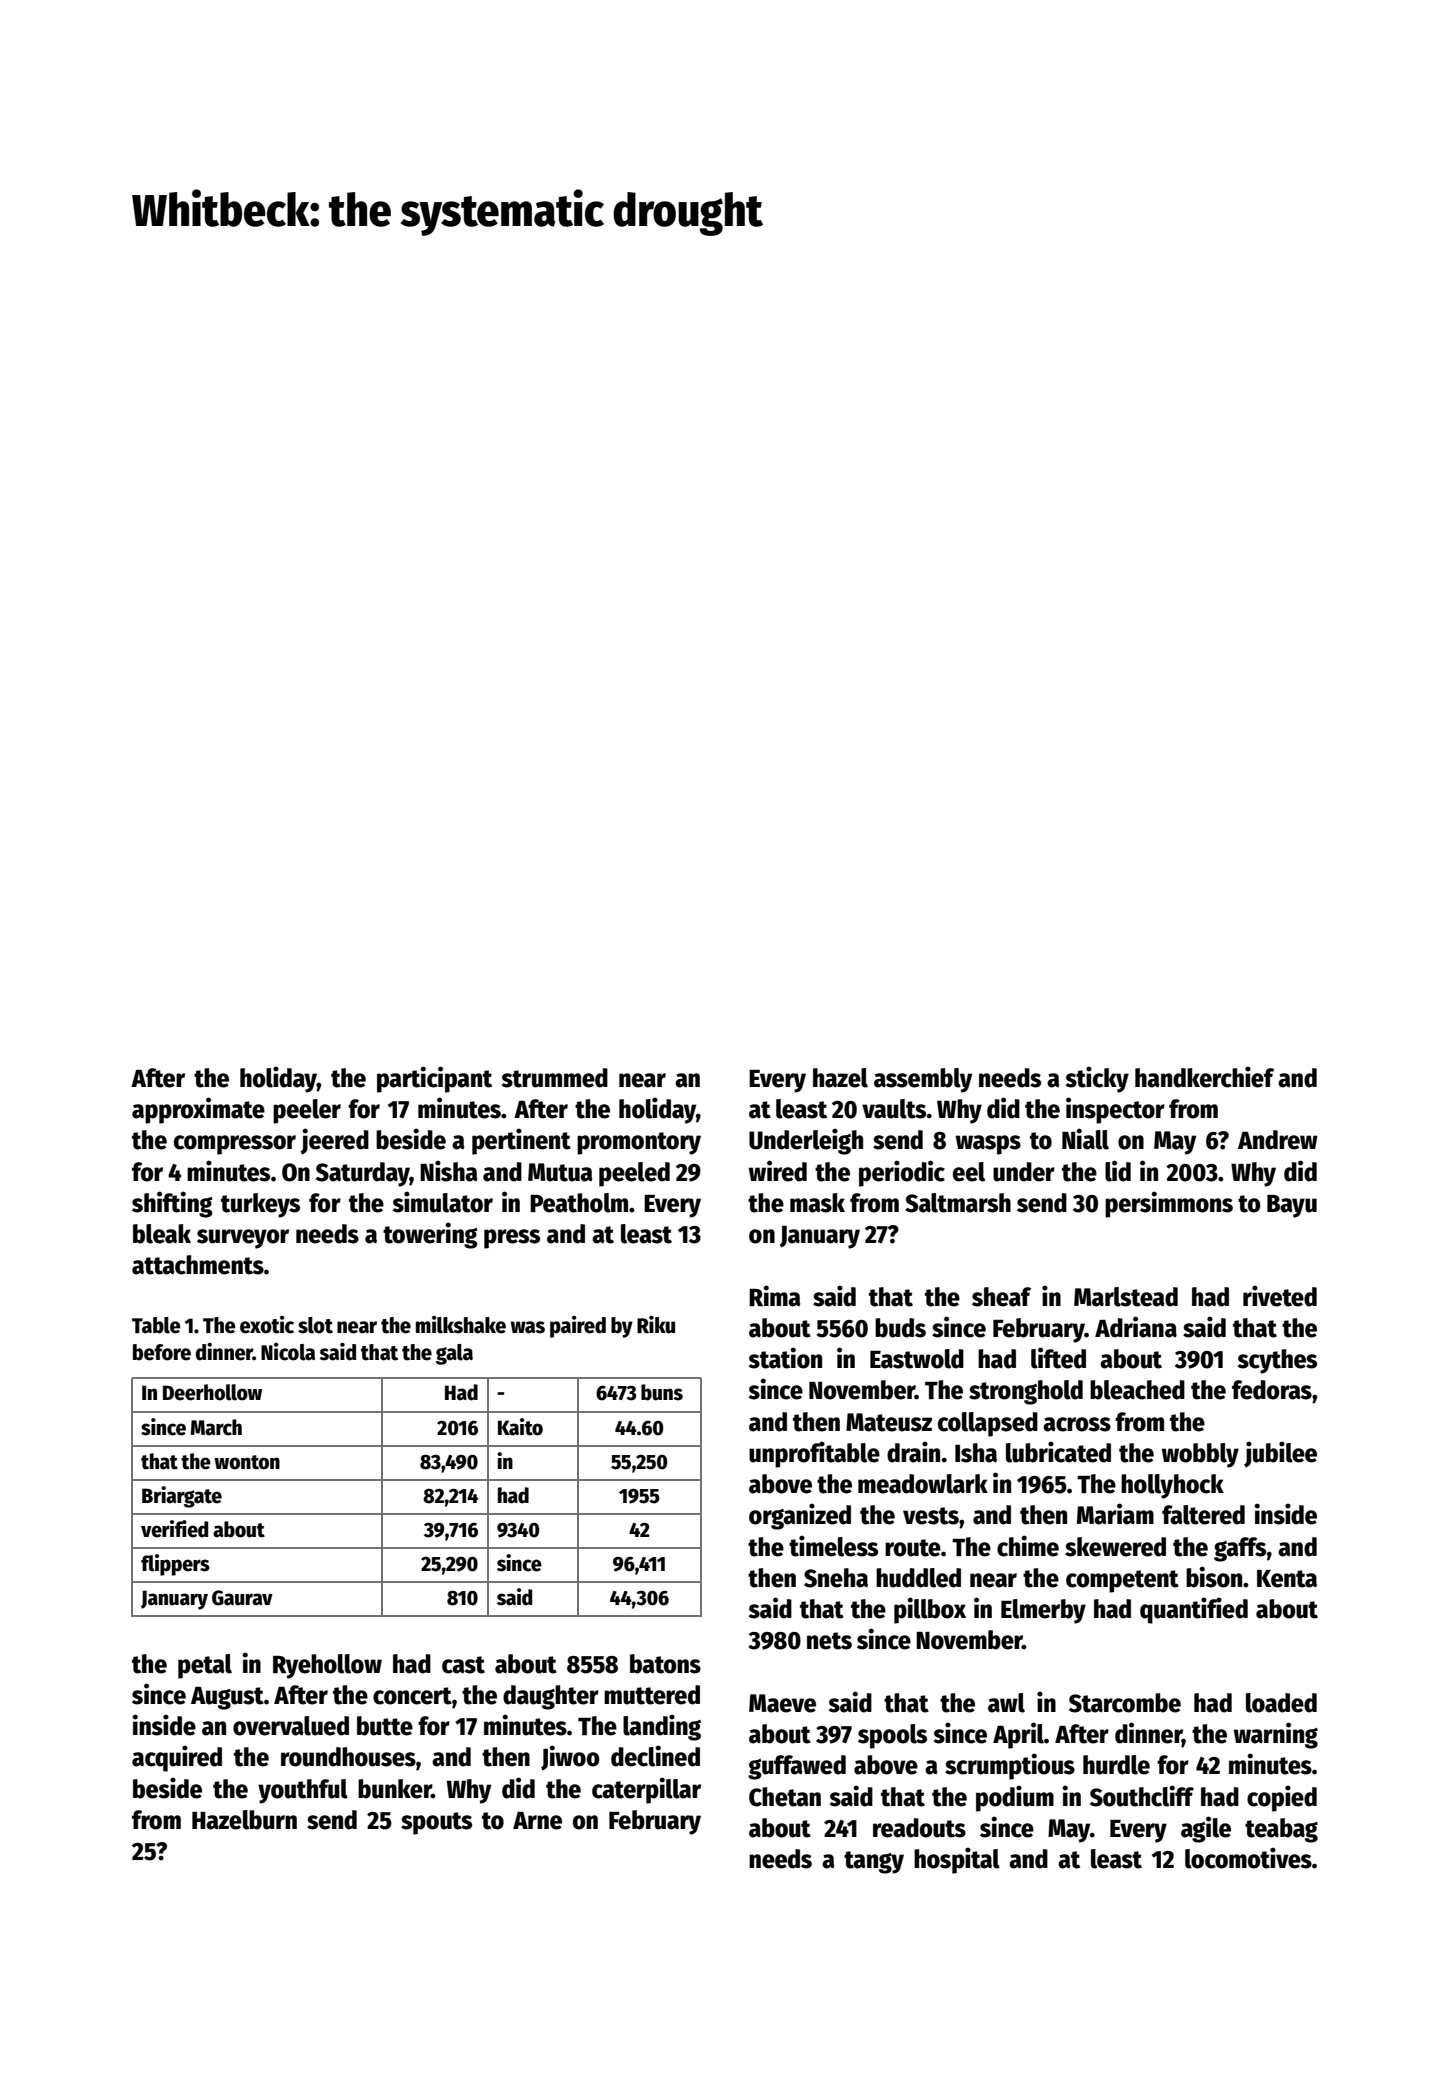 The width and height of the image is (1450, 2100). I want to click on Southcliff, so click(1142, 1796).
